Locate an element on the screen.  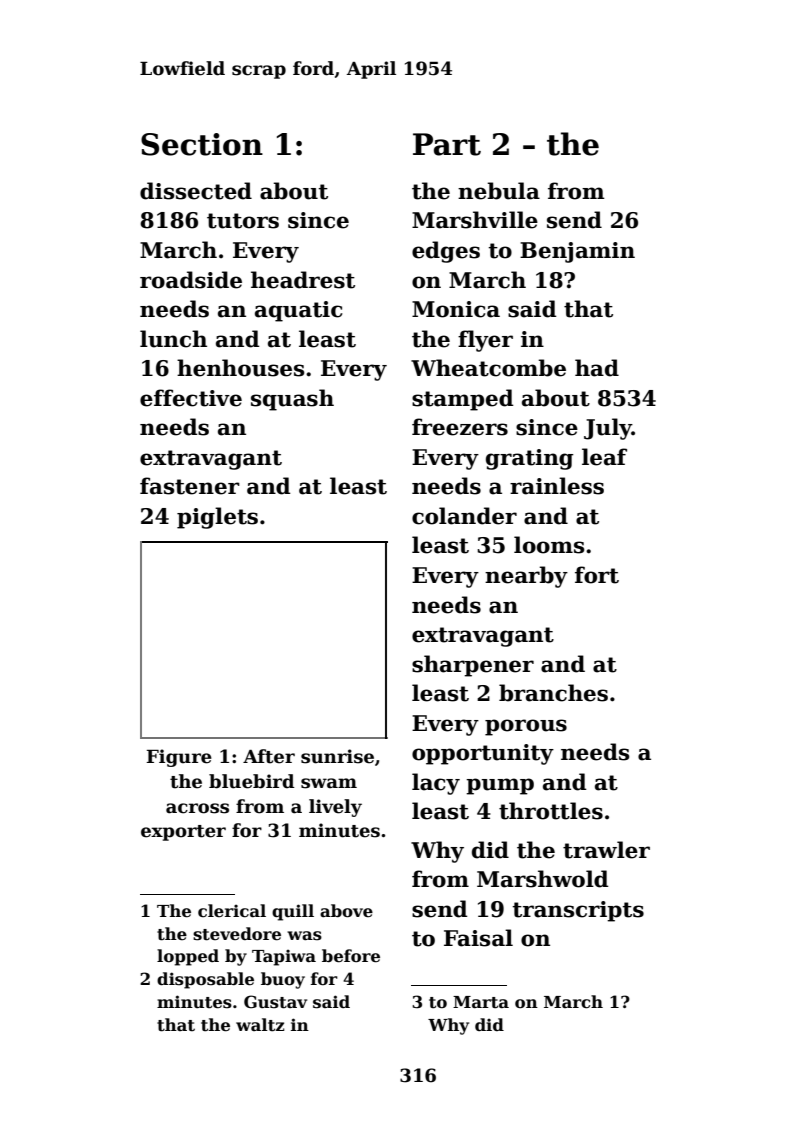
Part is located at coordinates (447, 144).
